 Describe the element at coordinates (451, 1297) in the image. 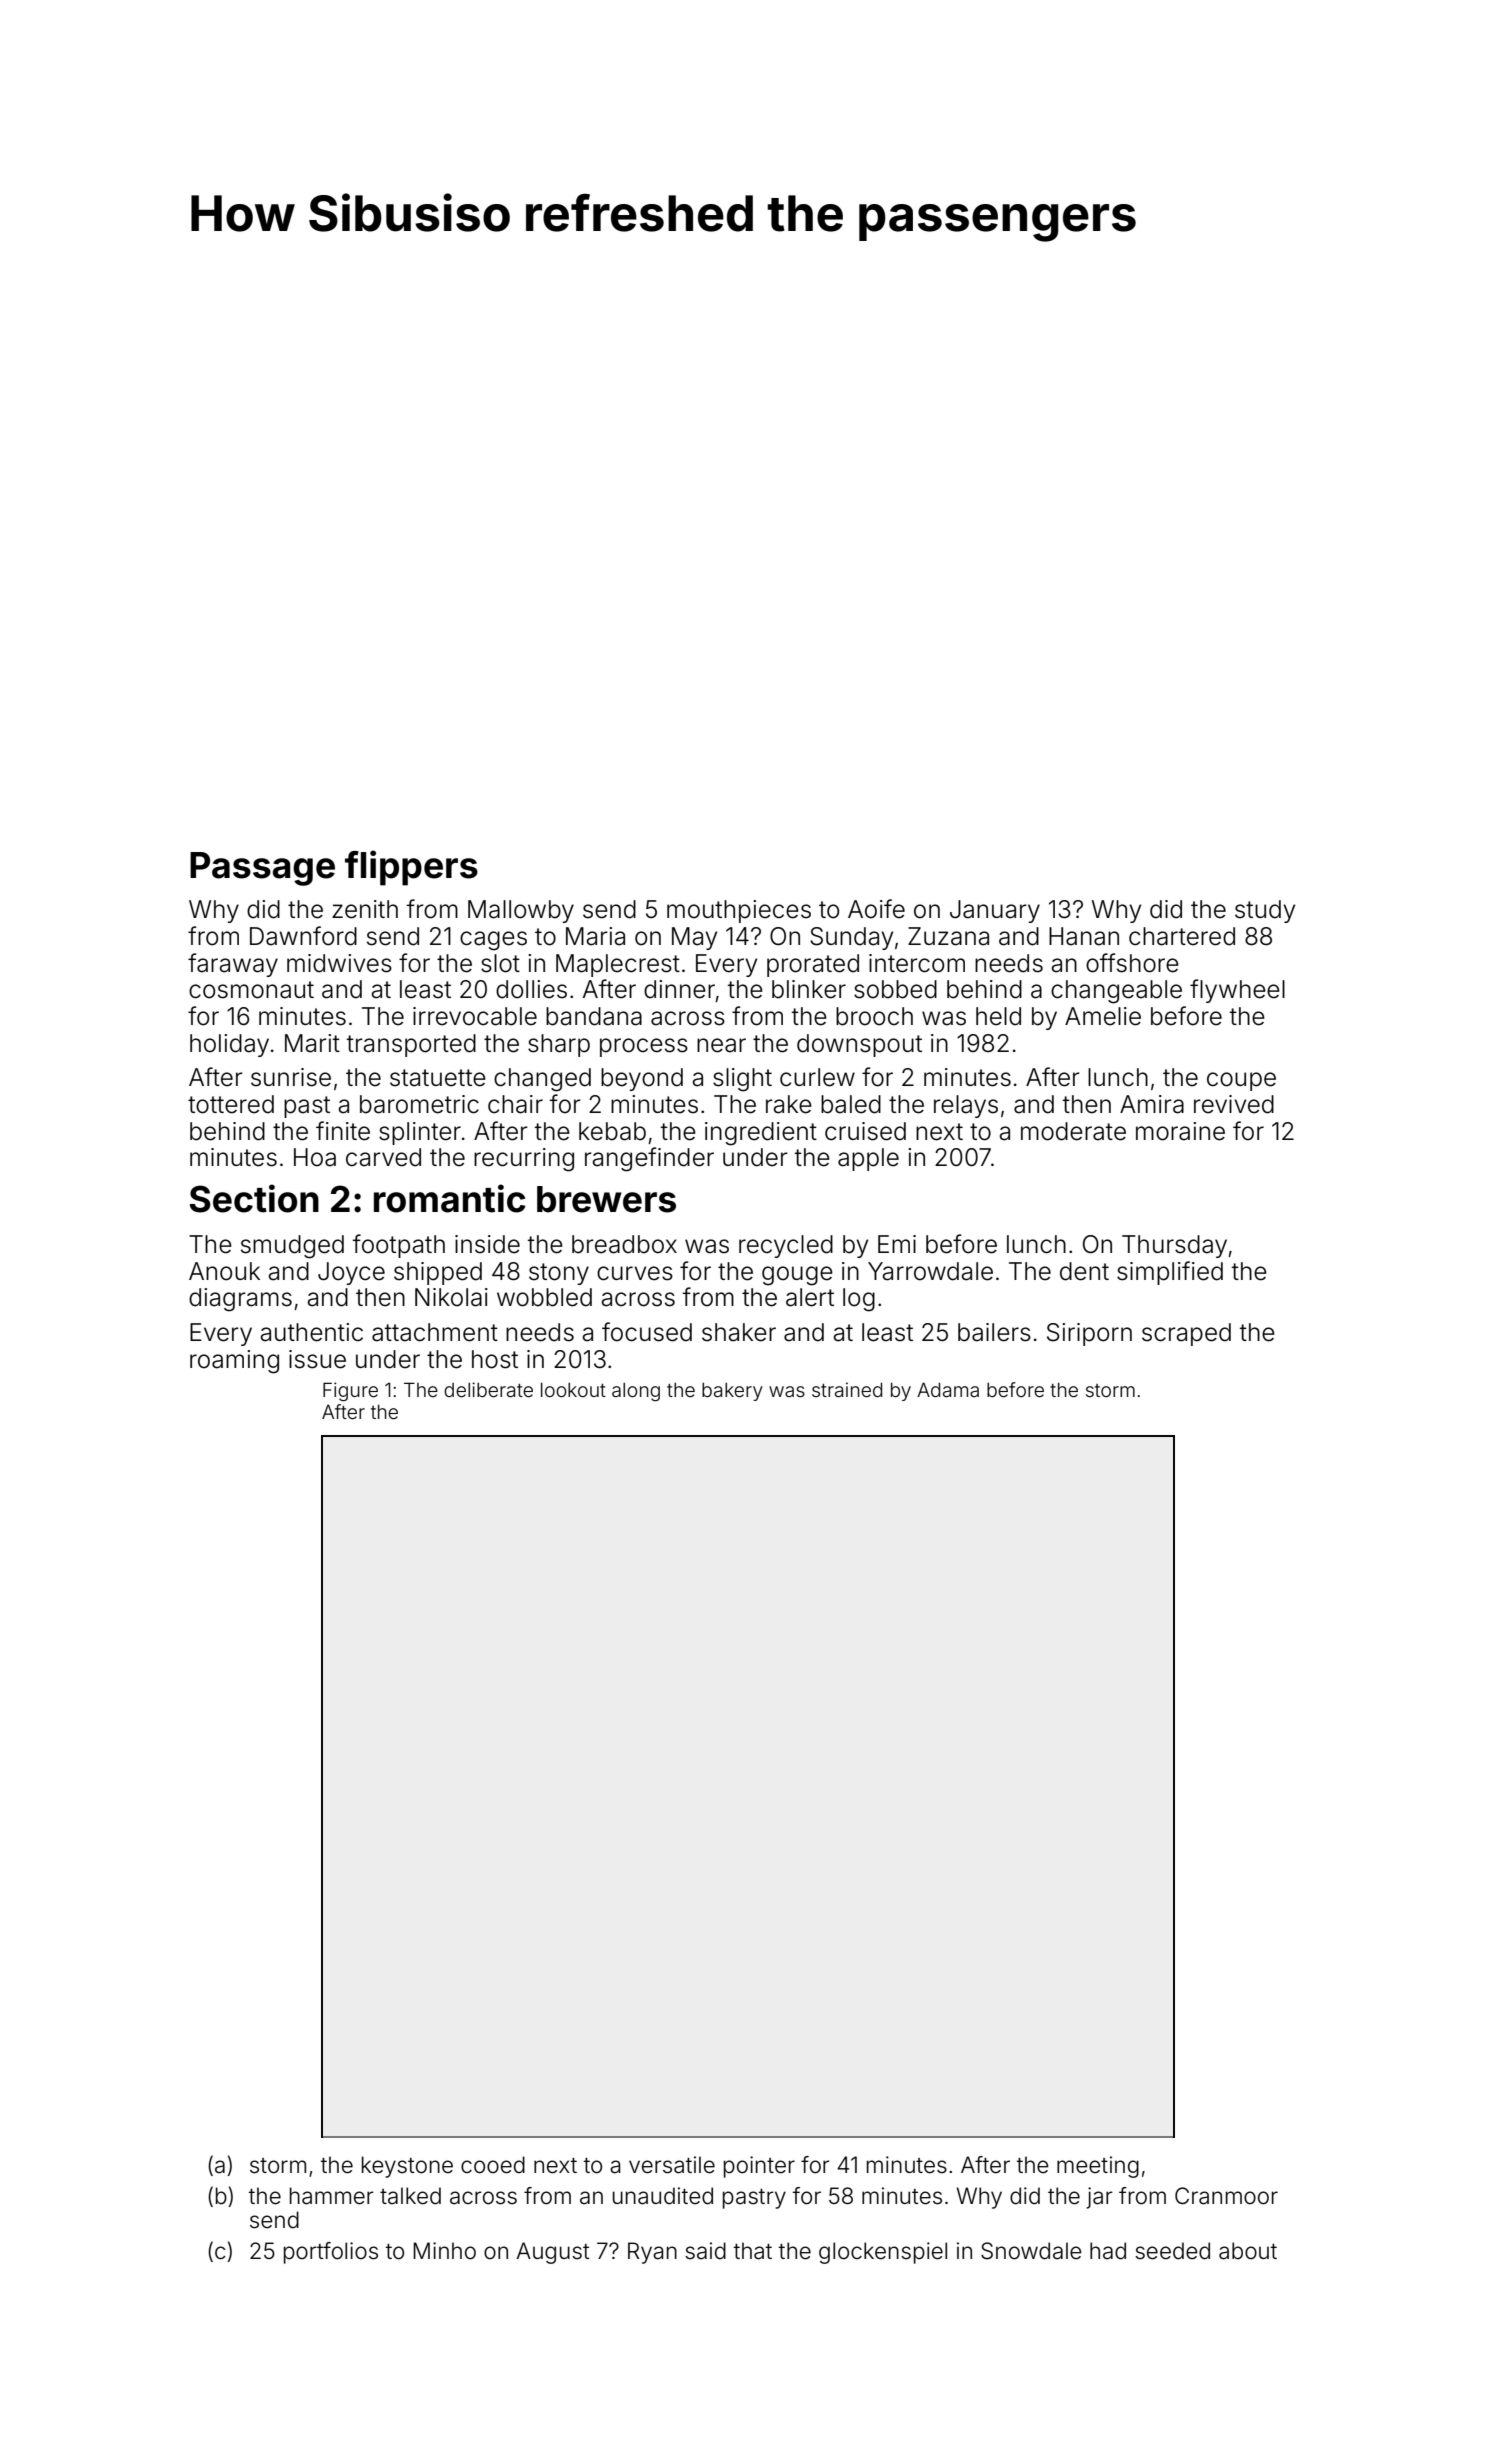

I see `Nikolai` at that location.
